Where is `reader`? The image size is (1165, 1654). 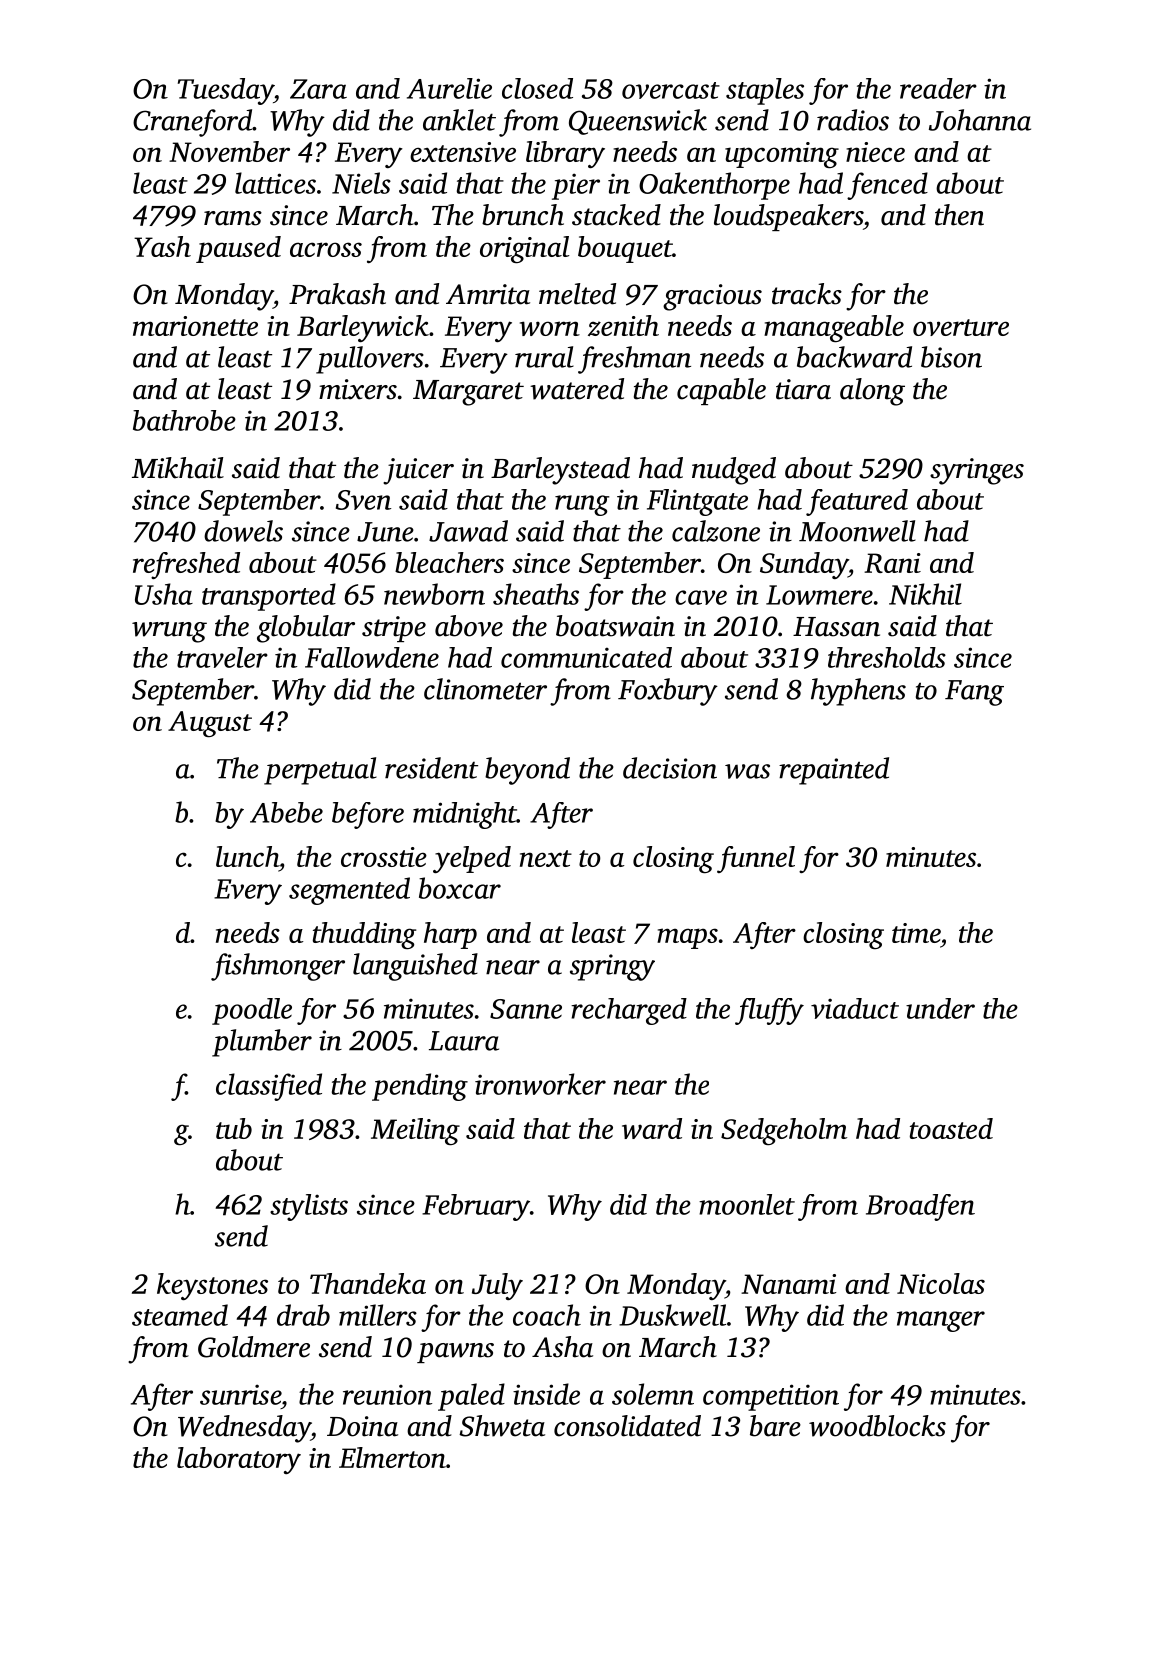
reader is located at coordinates (938, 88).
